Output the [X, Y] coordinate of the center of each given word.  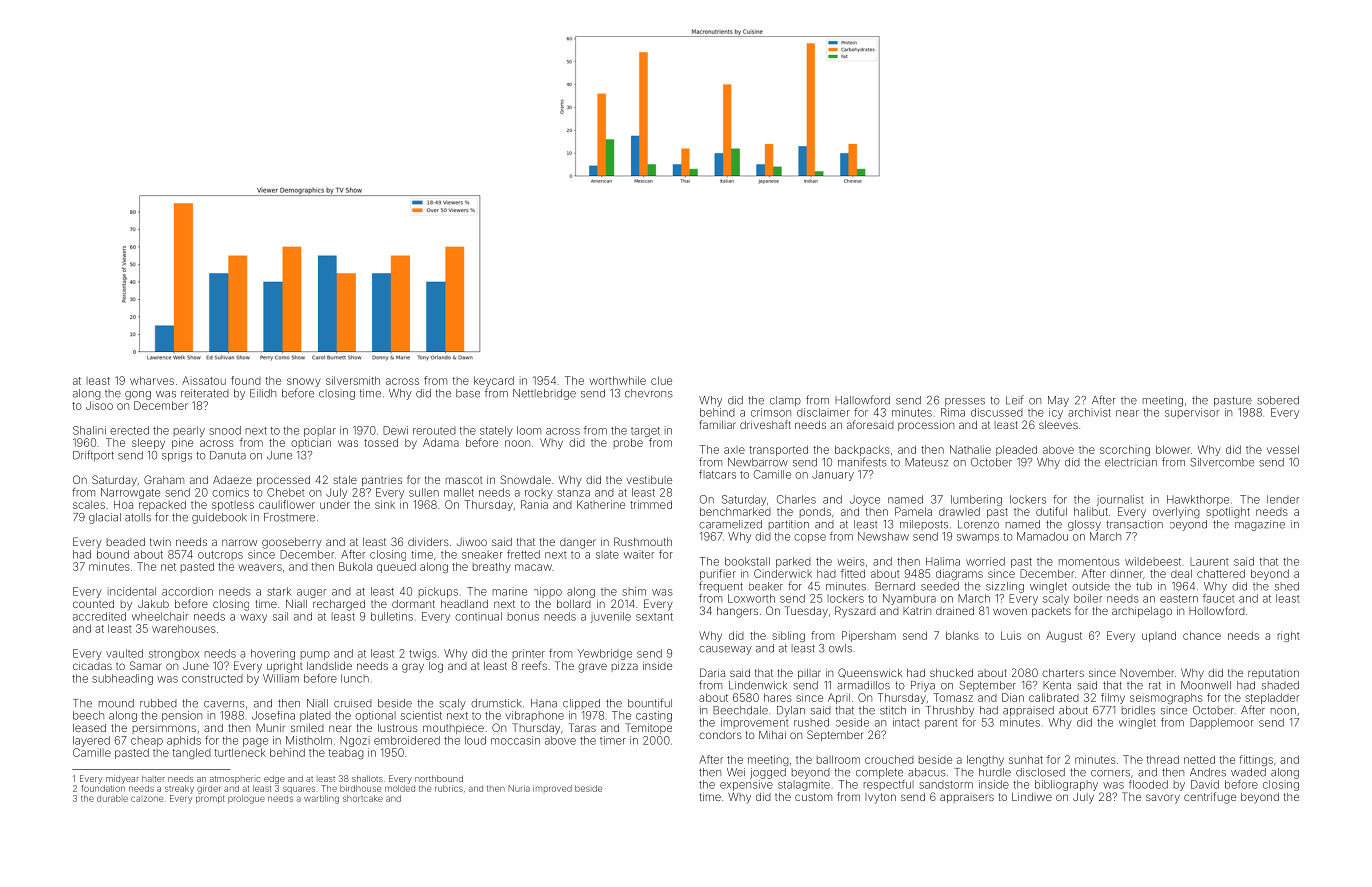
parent [941, 724]
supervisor [1192, 413]
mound [116, 703]
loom [529, 430]
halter [153, 778]
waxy [253, 618]
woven [1010, 611]
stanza [573, 493]
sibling [788, 636]
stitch [893, 710]
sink [385, 504]
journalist [1120, 500]
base [468, 393]
